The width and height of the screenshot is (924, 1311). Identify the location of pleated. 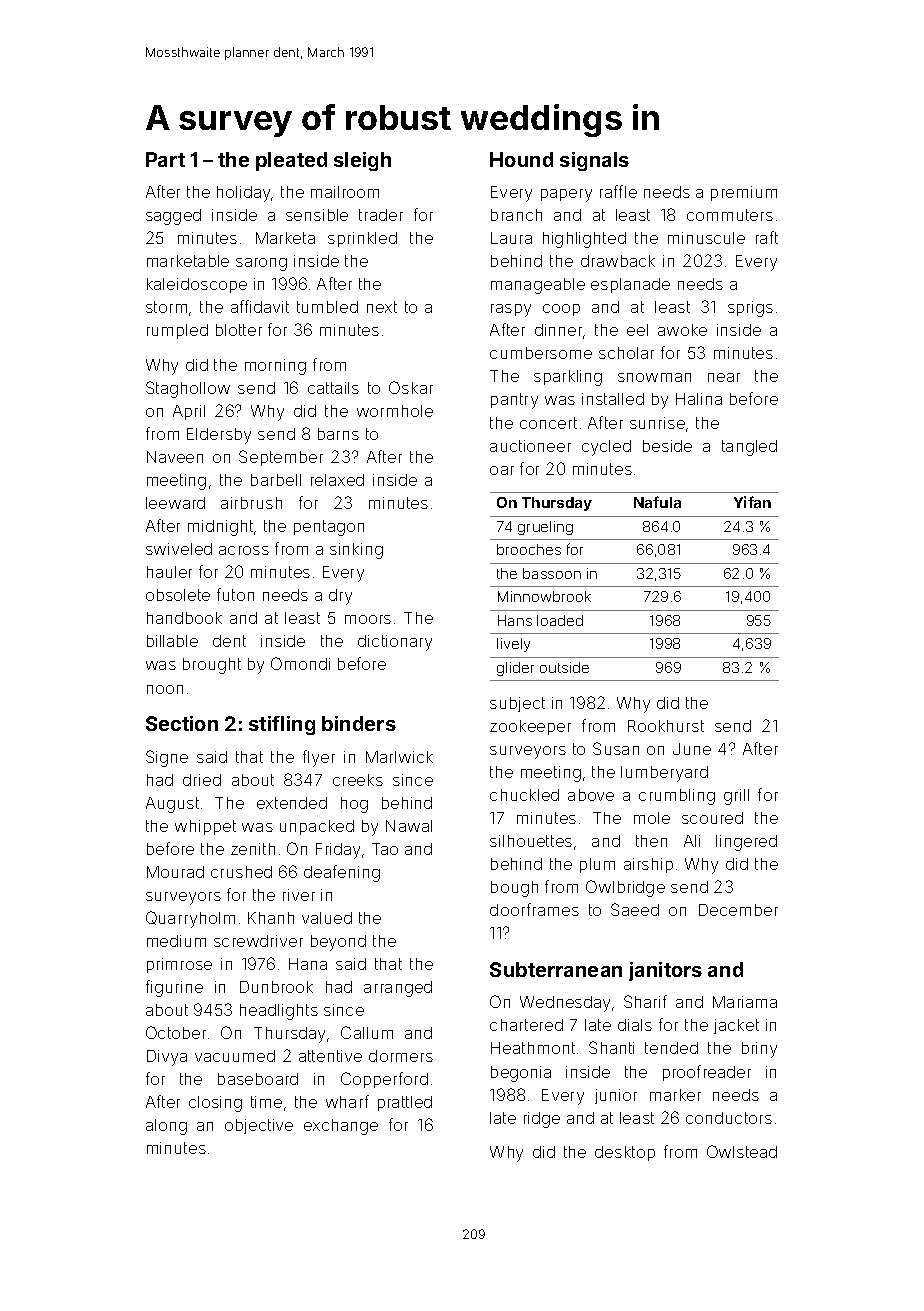
(291, 161).
